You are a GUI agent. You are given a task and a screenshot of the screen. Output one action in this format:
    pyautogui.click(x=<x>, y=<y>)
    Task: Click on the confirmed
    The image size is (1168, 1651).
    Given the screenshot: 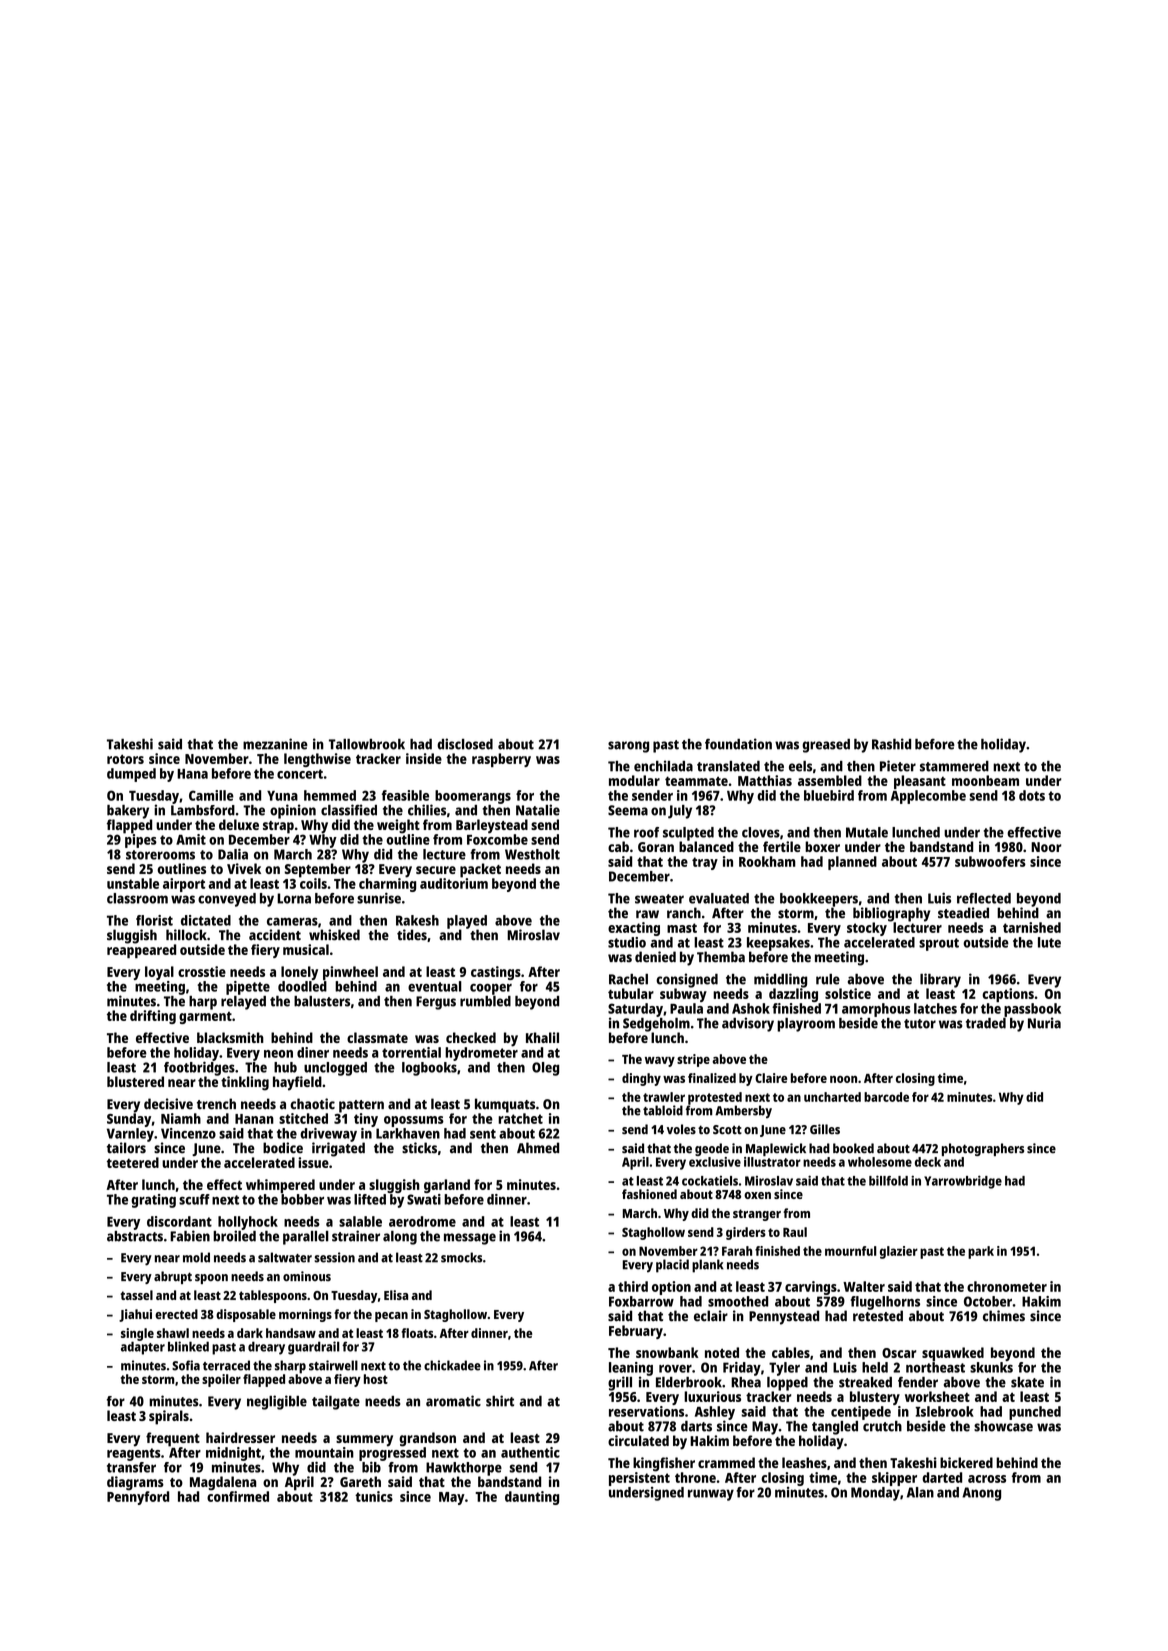 What is the action you would take?
    pyautogui.click(x=238, y=1496)
